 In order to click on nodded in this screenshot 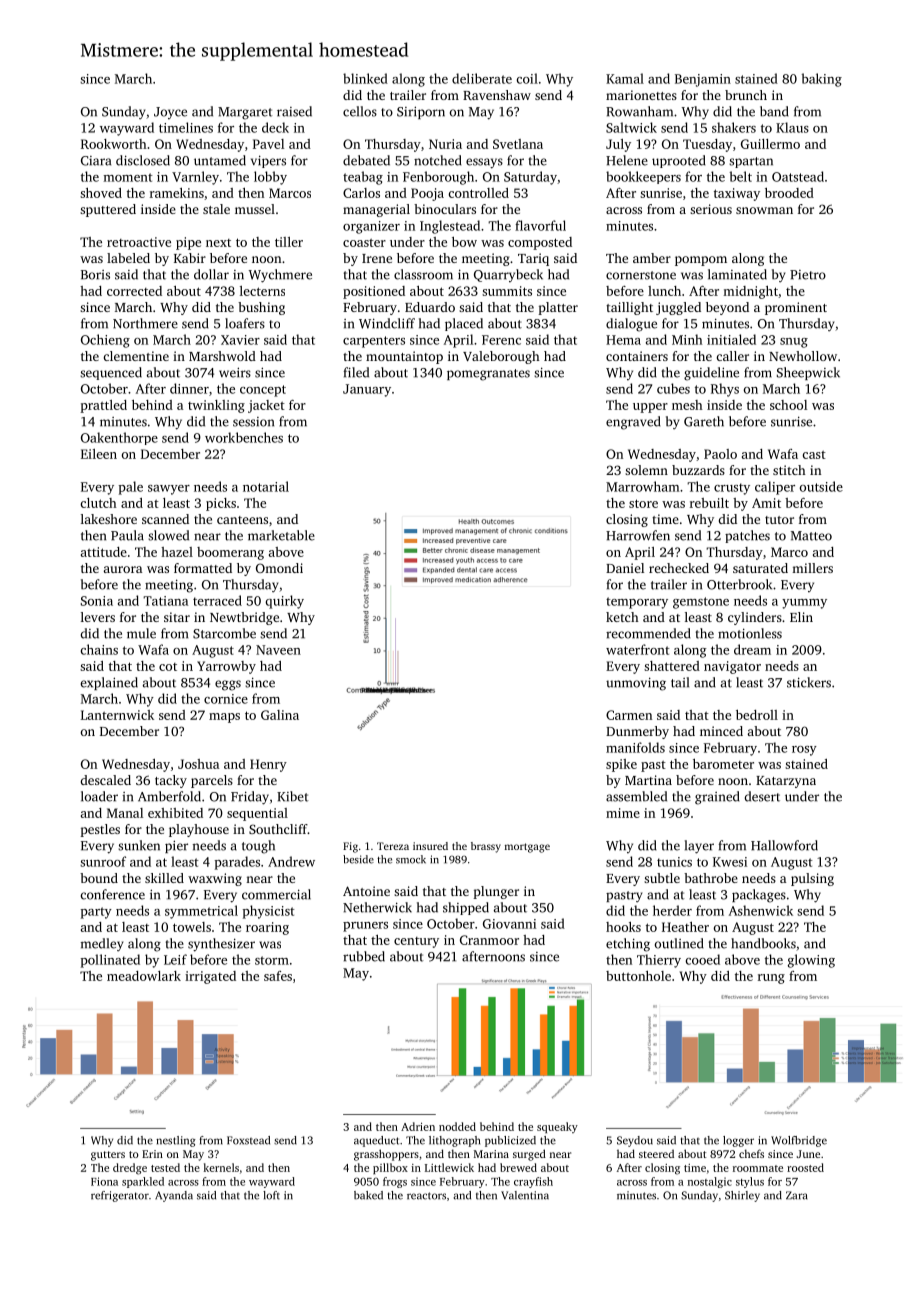, I will do `click(457, 1126)`.
